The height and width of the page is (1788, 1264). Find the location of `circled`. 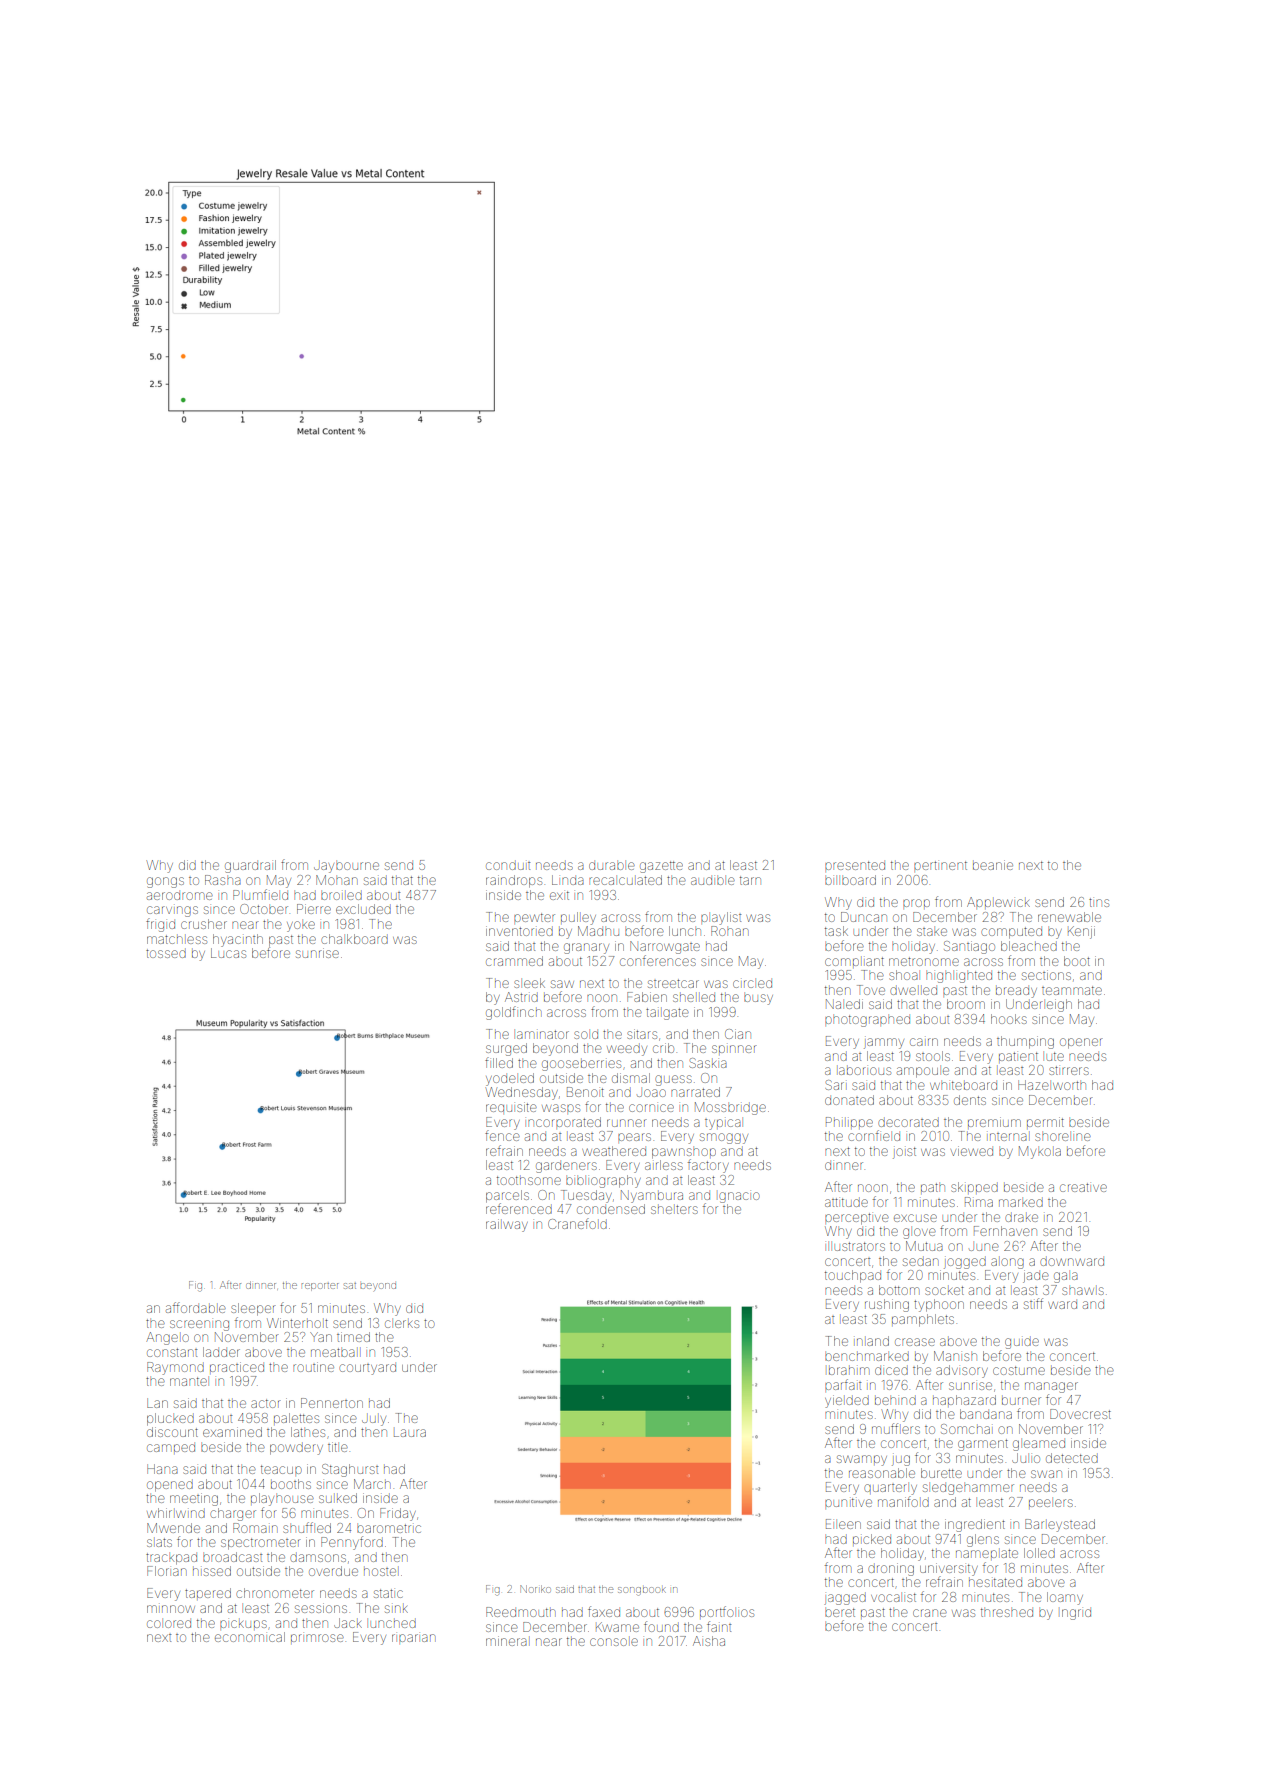

circled is located at coordinates (752, 984).
